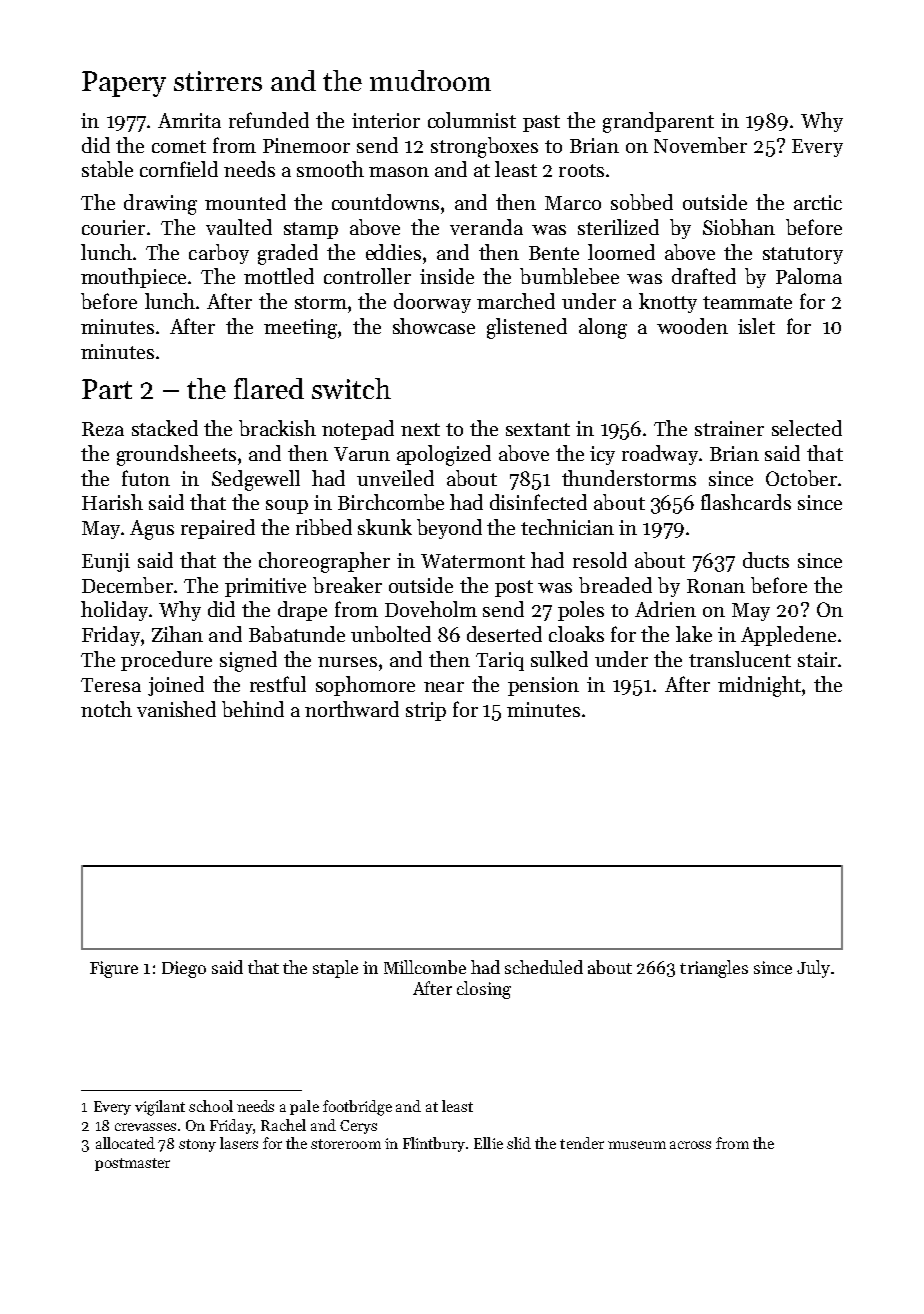 This screenshot has width=924, height=1314. Describe the element at coordinates (114, 969) in the screenshot. I see `Figure` at that location.
